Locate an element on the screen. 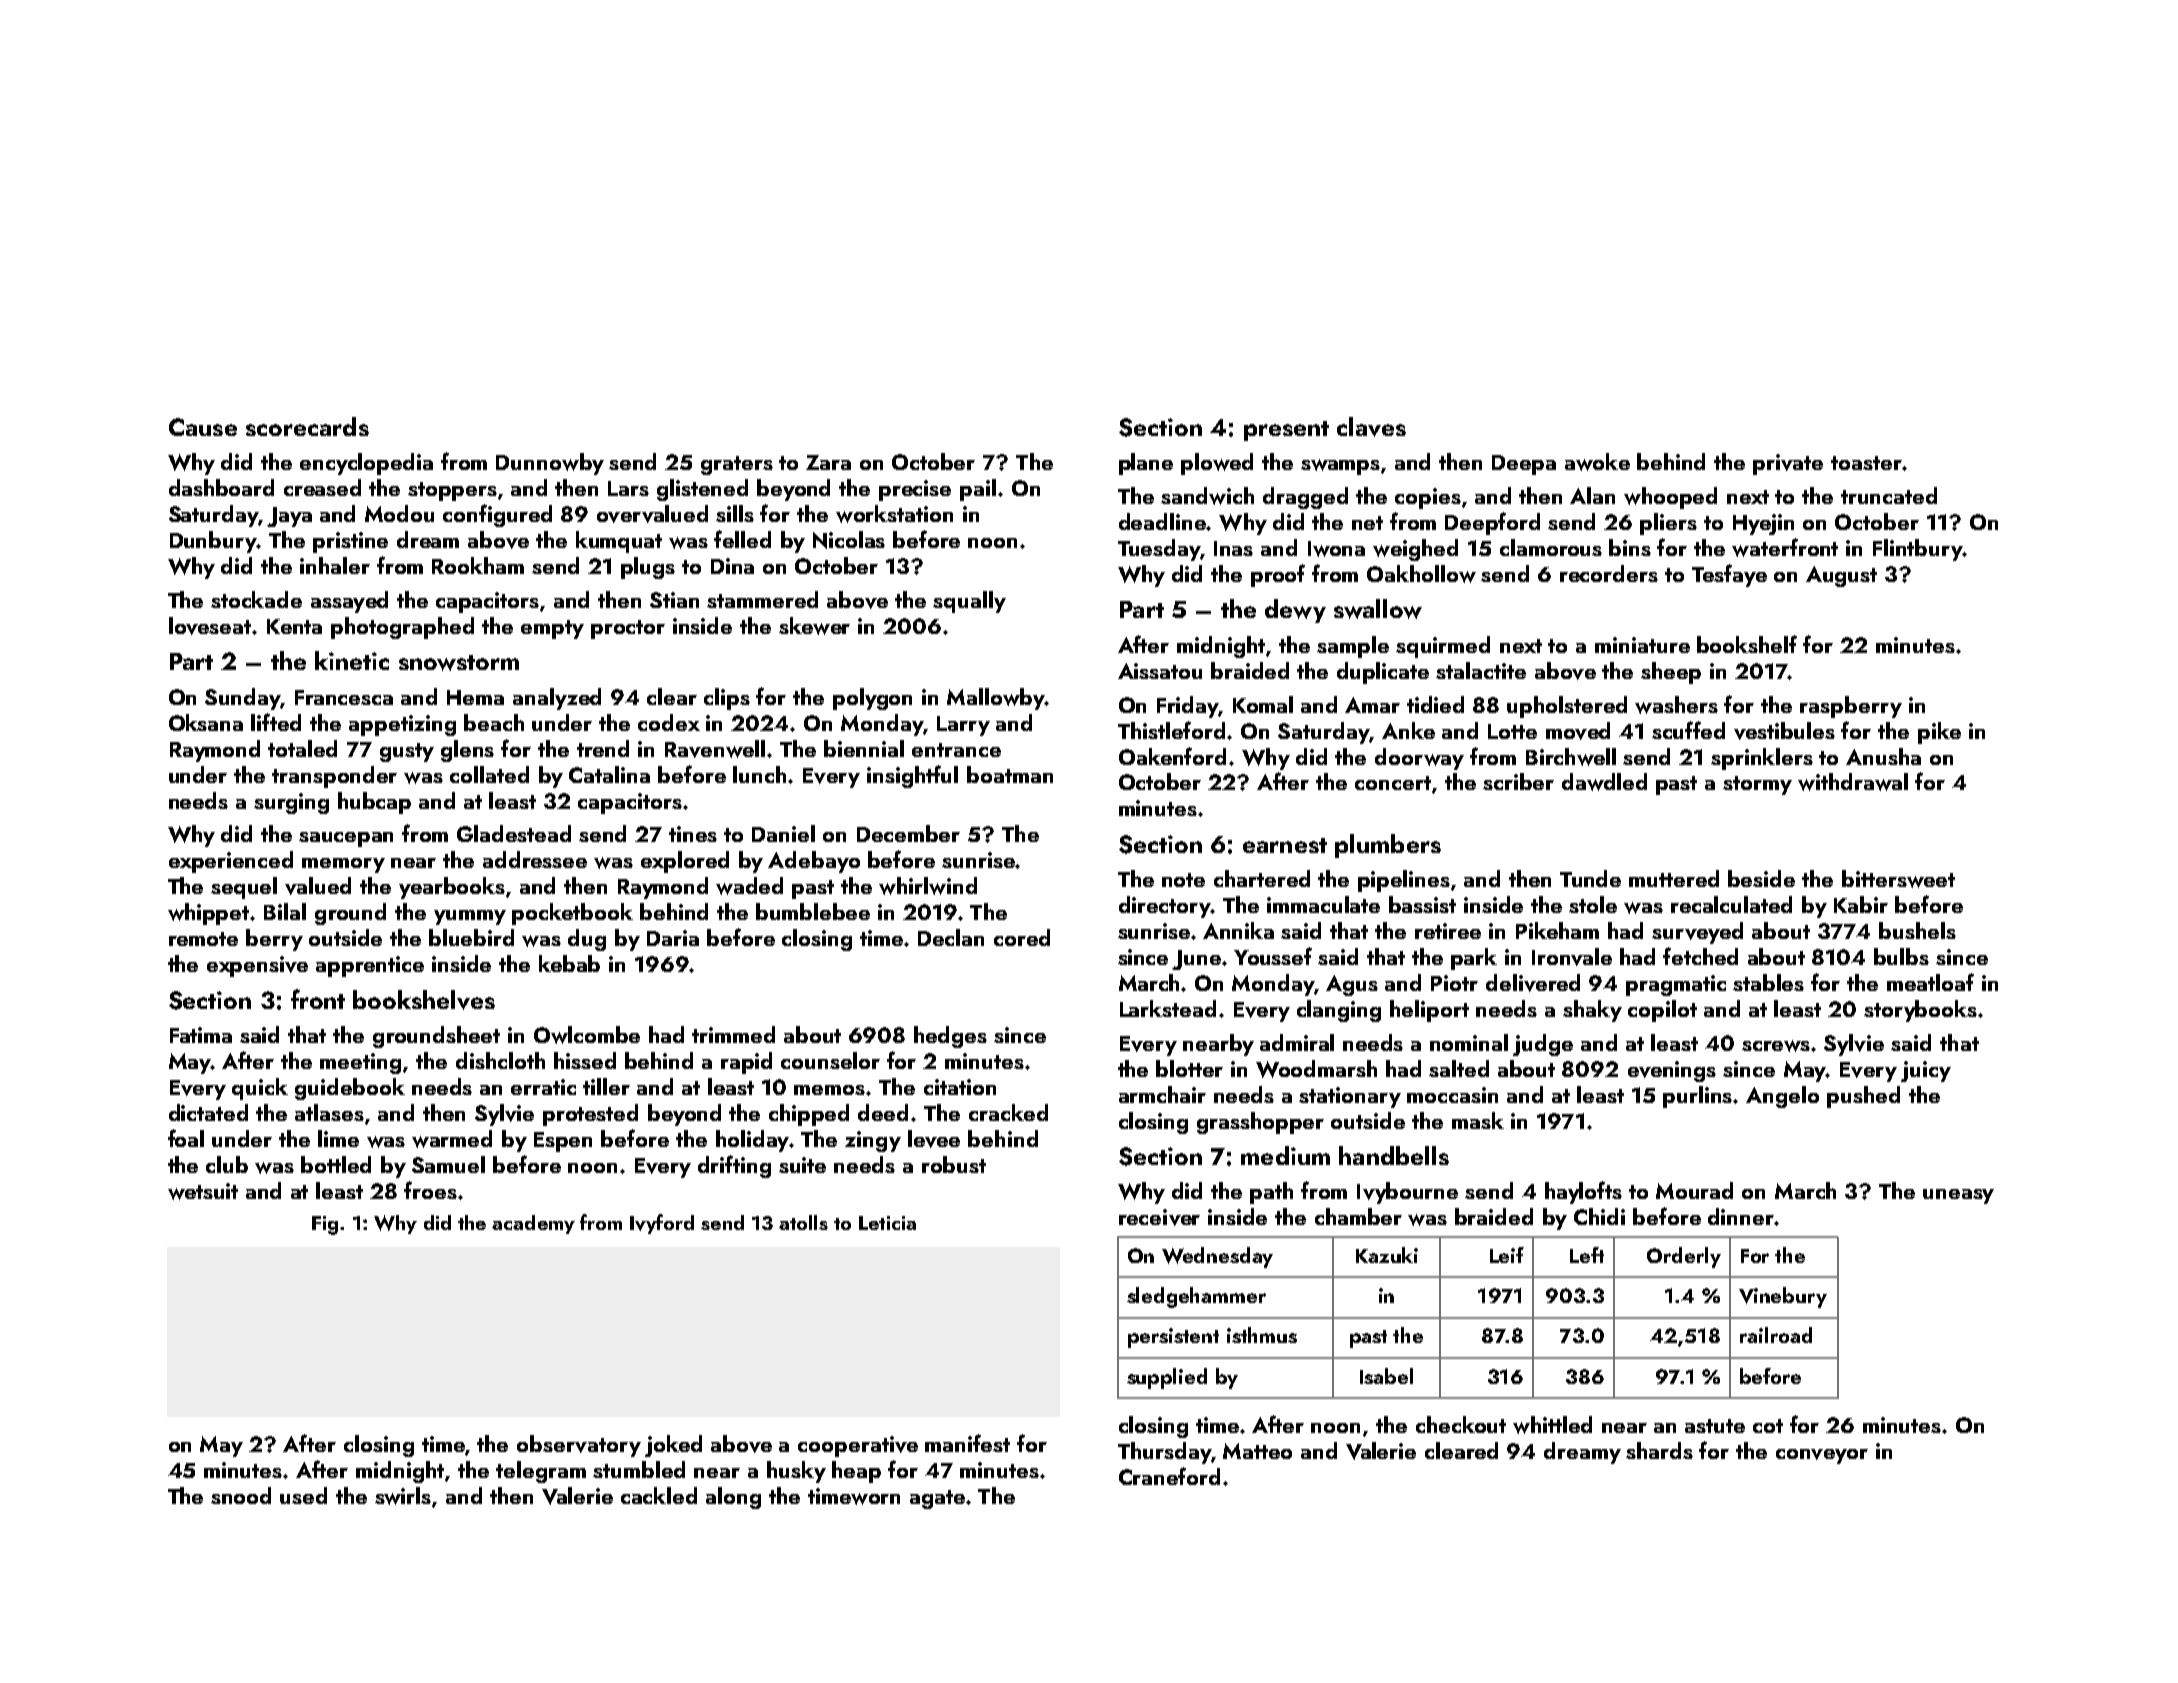 This screenshot has height=1683, width=2178. Cause is located at coordinates (203, 427).
